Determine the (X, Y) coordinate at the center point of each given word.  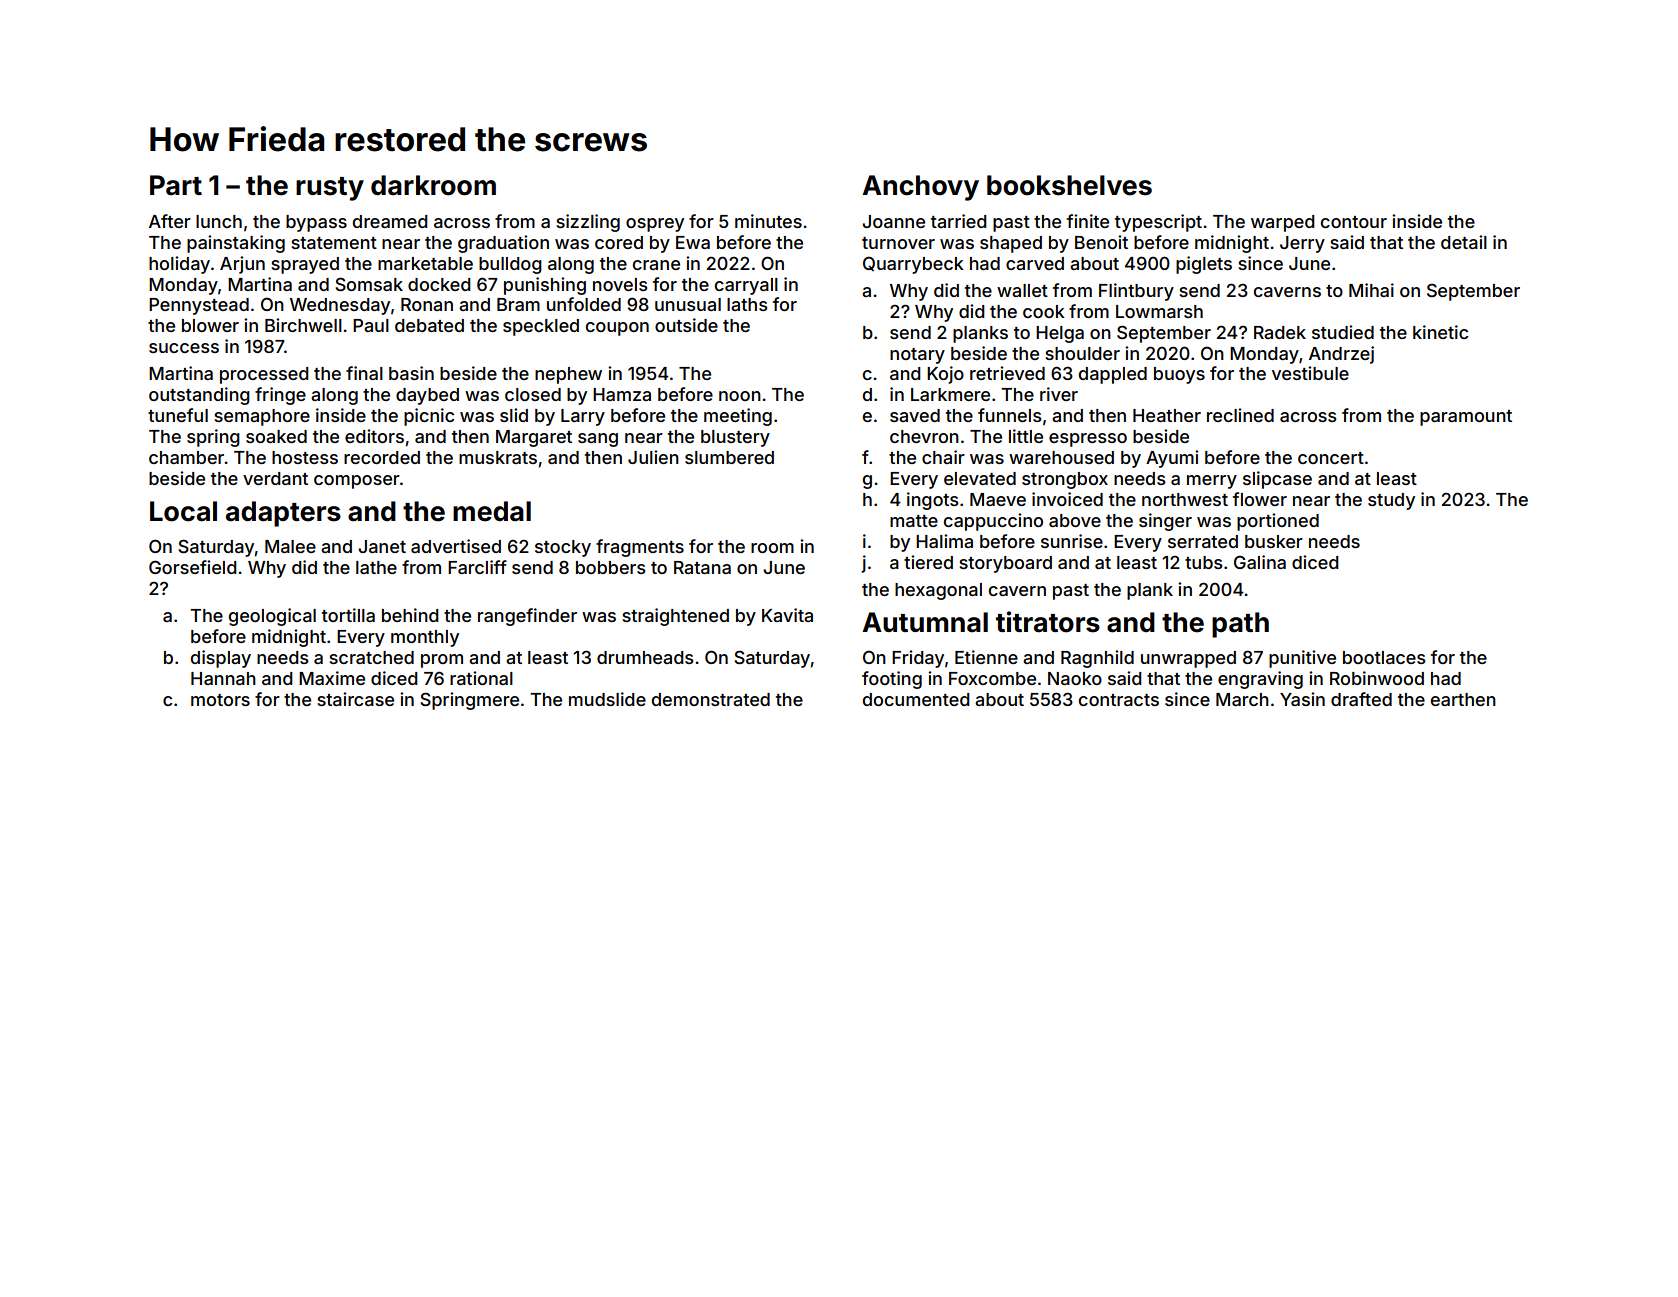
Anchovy (920, 188)
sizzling (588, 223)
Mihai (1371, 290)
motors (220, 700)
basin (411, 373)
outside (686, 325)
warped (1283, 223)
